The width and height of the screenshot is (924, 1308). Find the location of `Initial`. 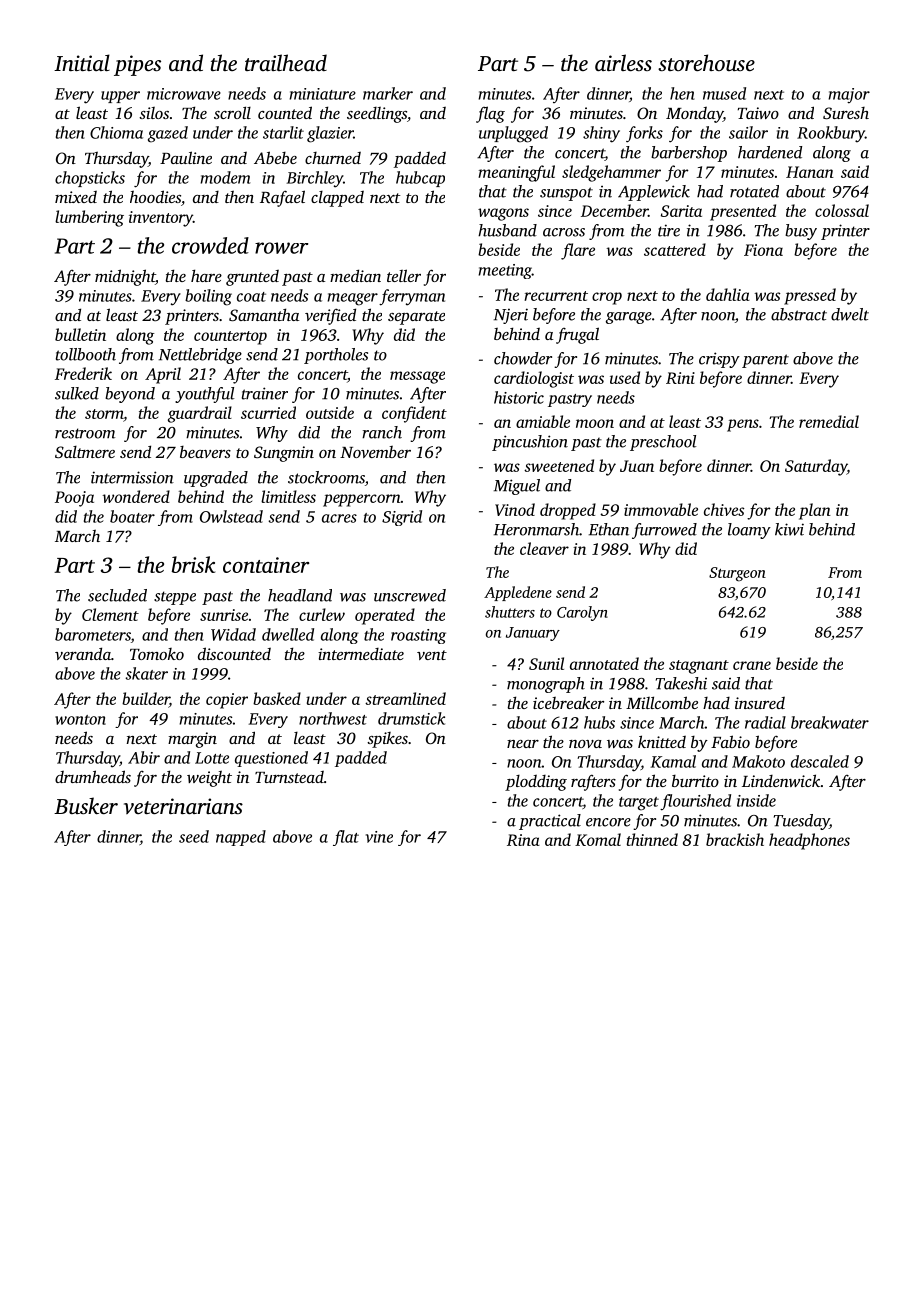

Initial is located at coordinates (82, 62).
